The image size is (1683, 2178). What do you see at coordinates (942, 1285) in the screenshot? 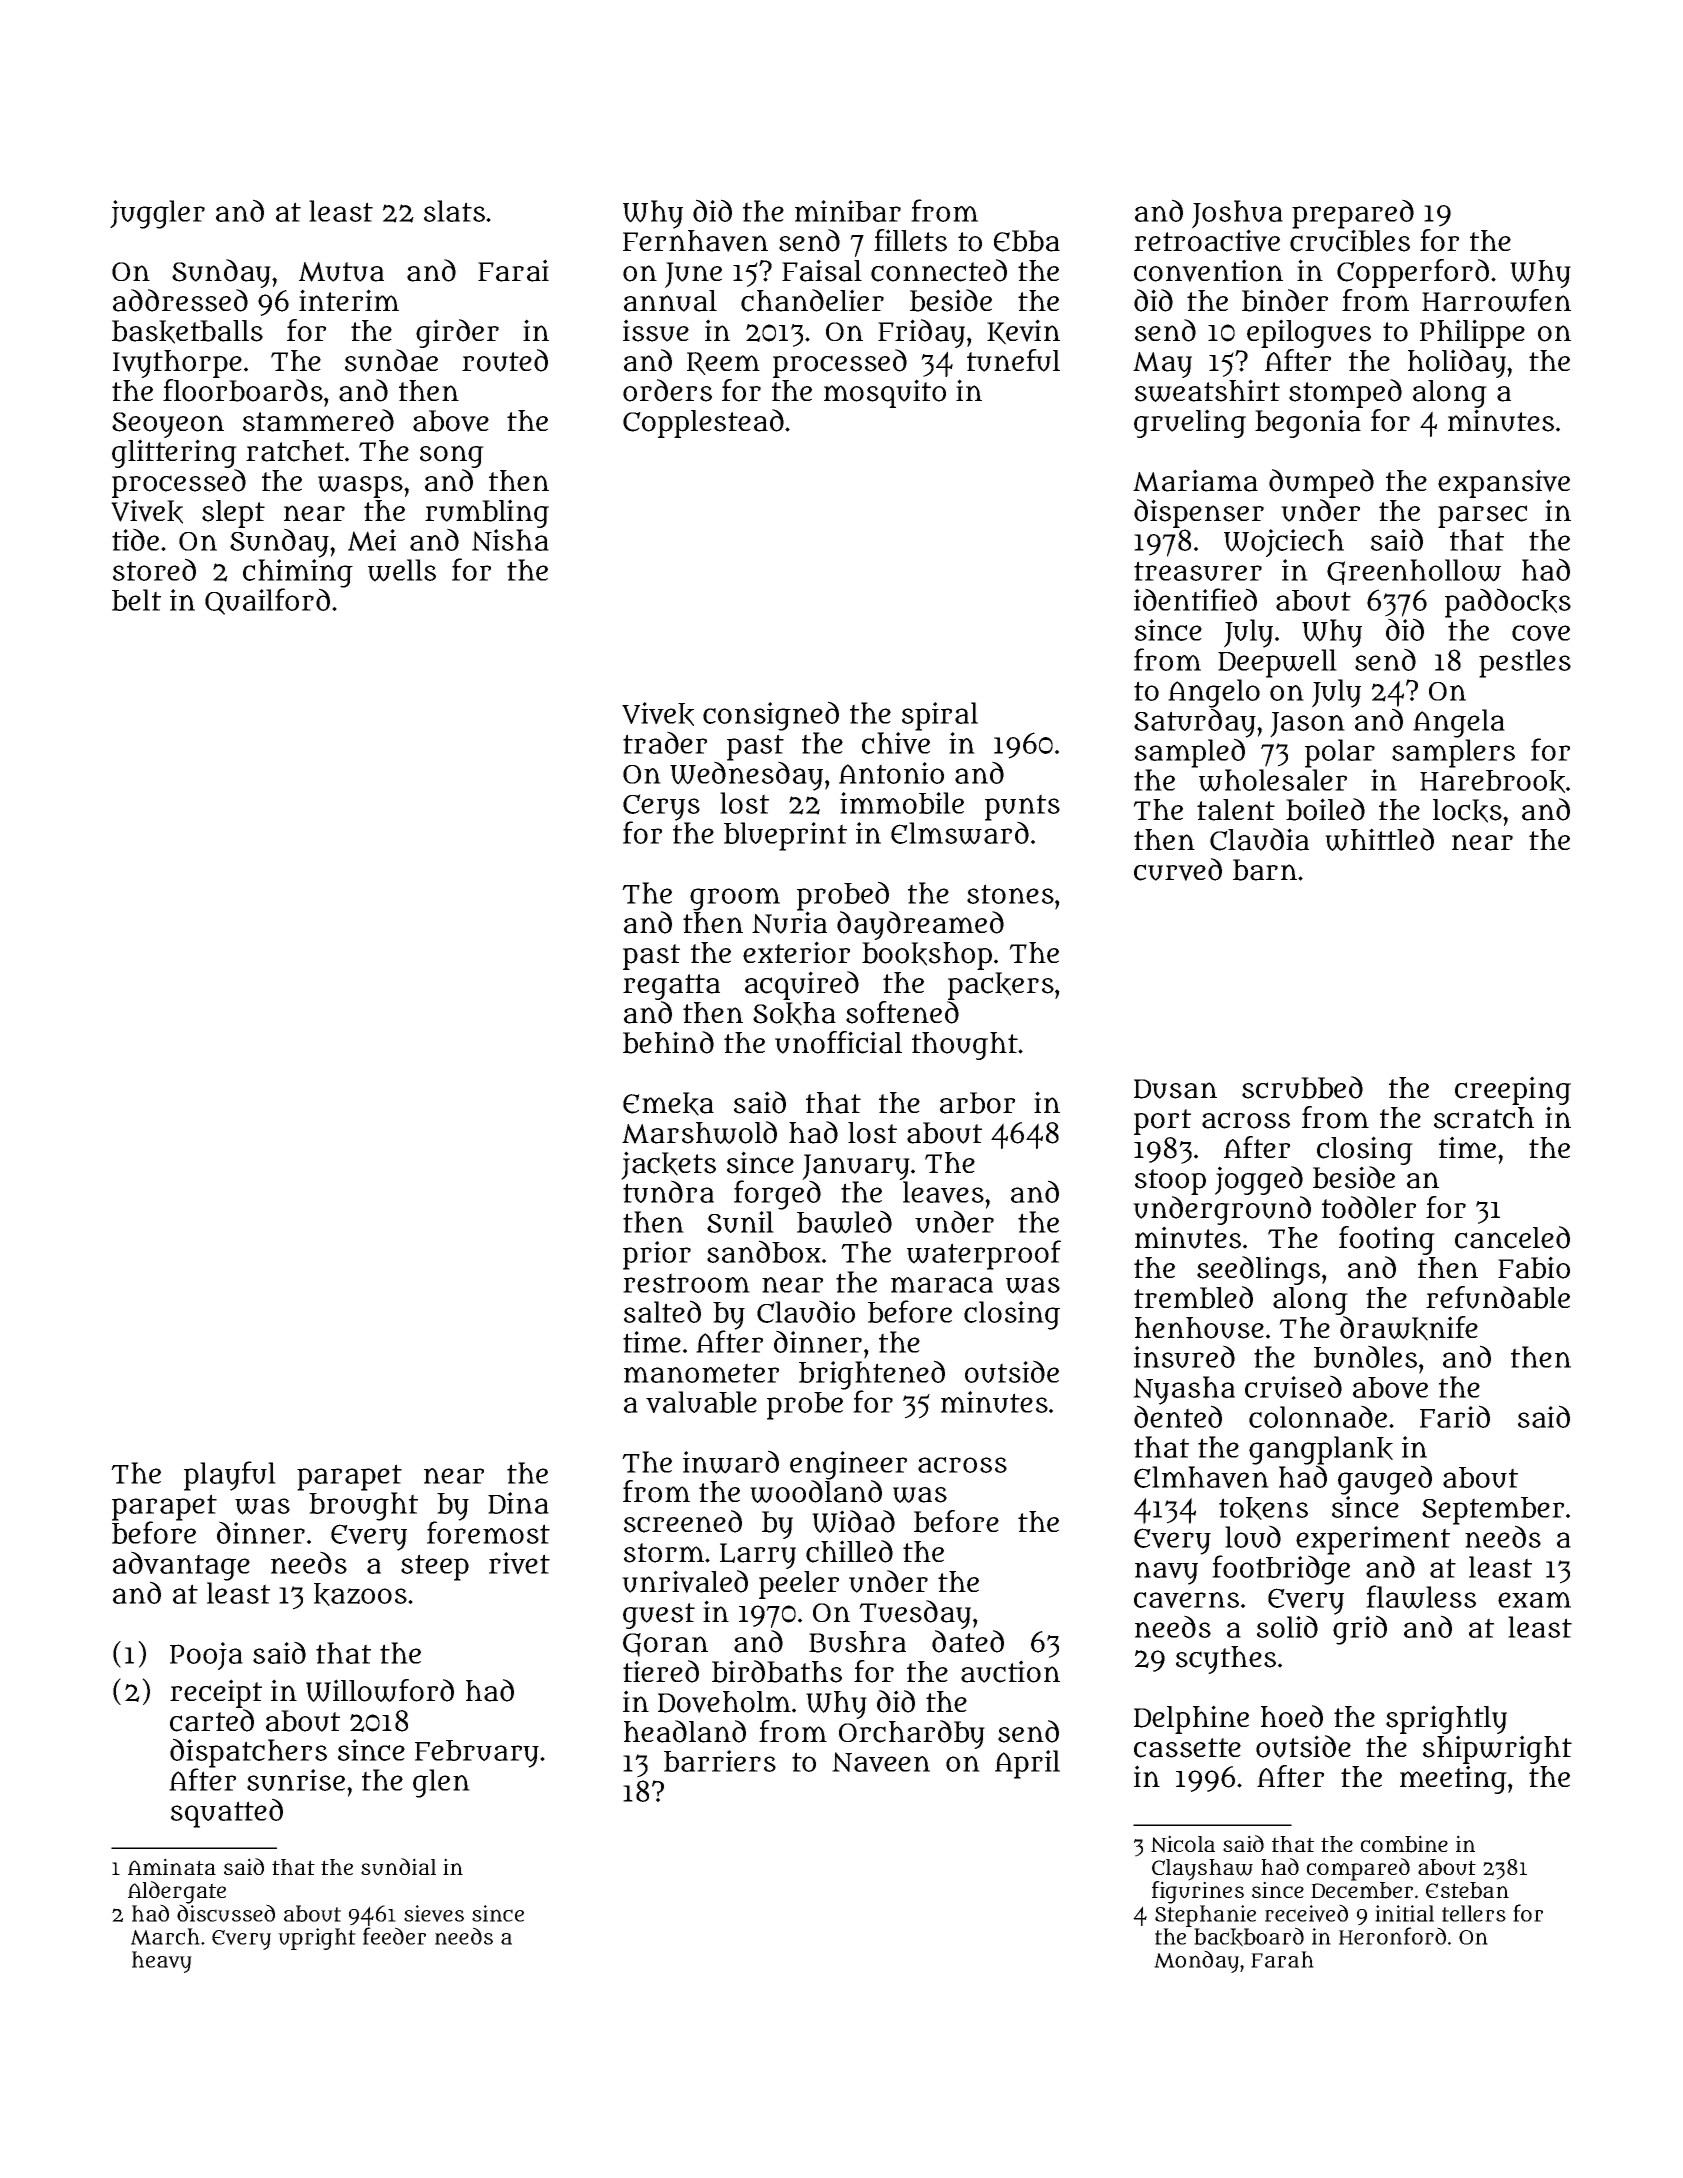
I see `maraca` at bounding box center [942, 1285].
